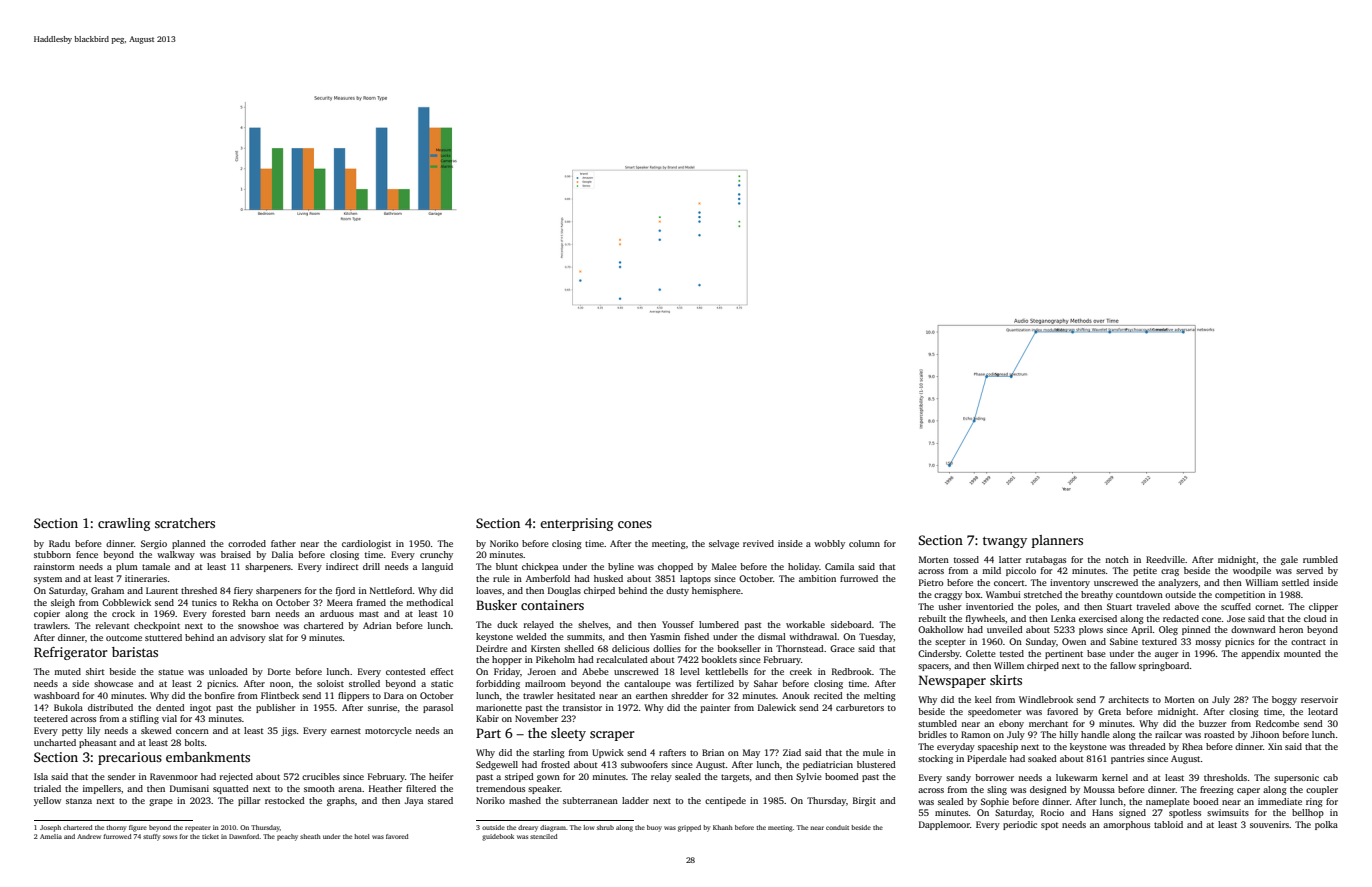 This document has width=1372, height=887. What do you see at coordinates (1043, 594) in the document?
I see `stretched` at bounding box center [1043, 594].
